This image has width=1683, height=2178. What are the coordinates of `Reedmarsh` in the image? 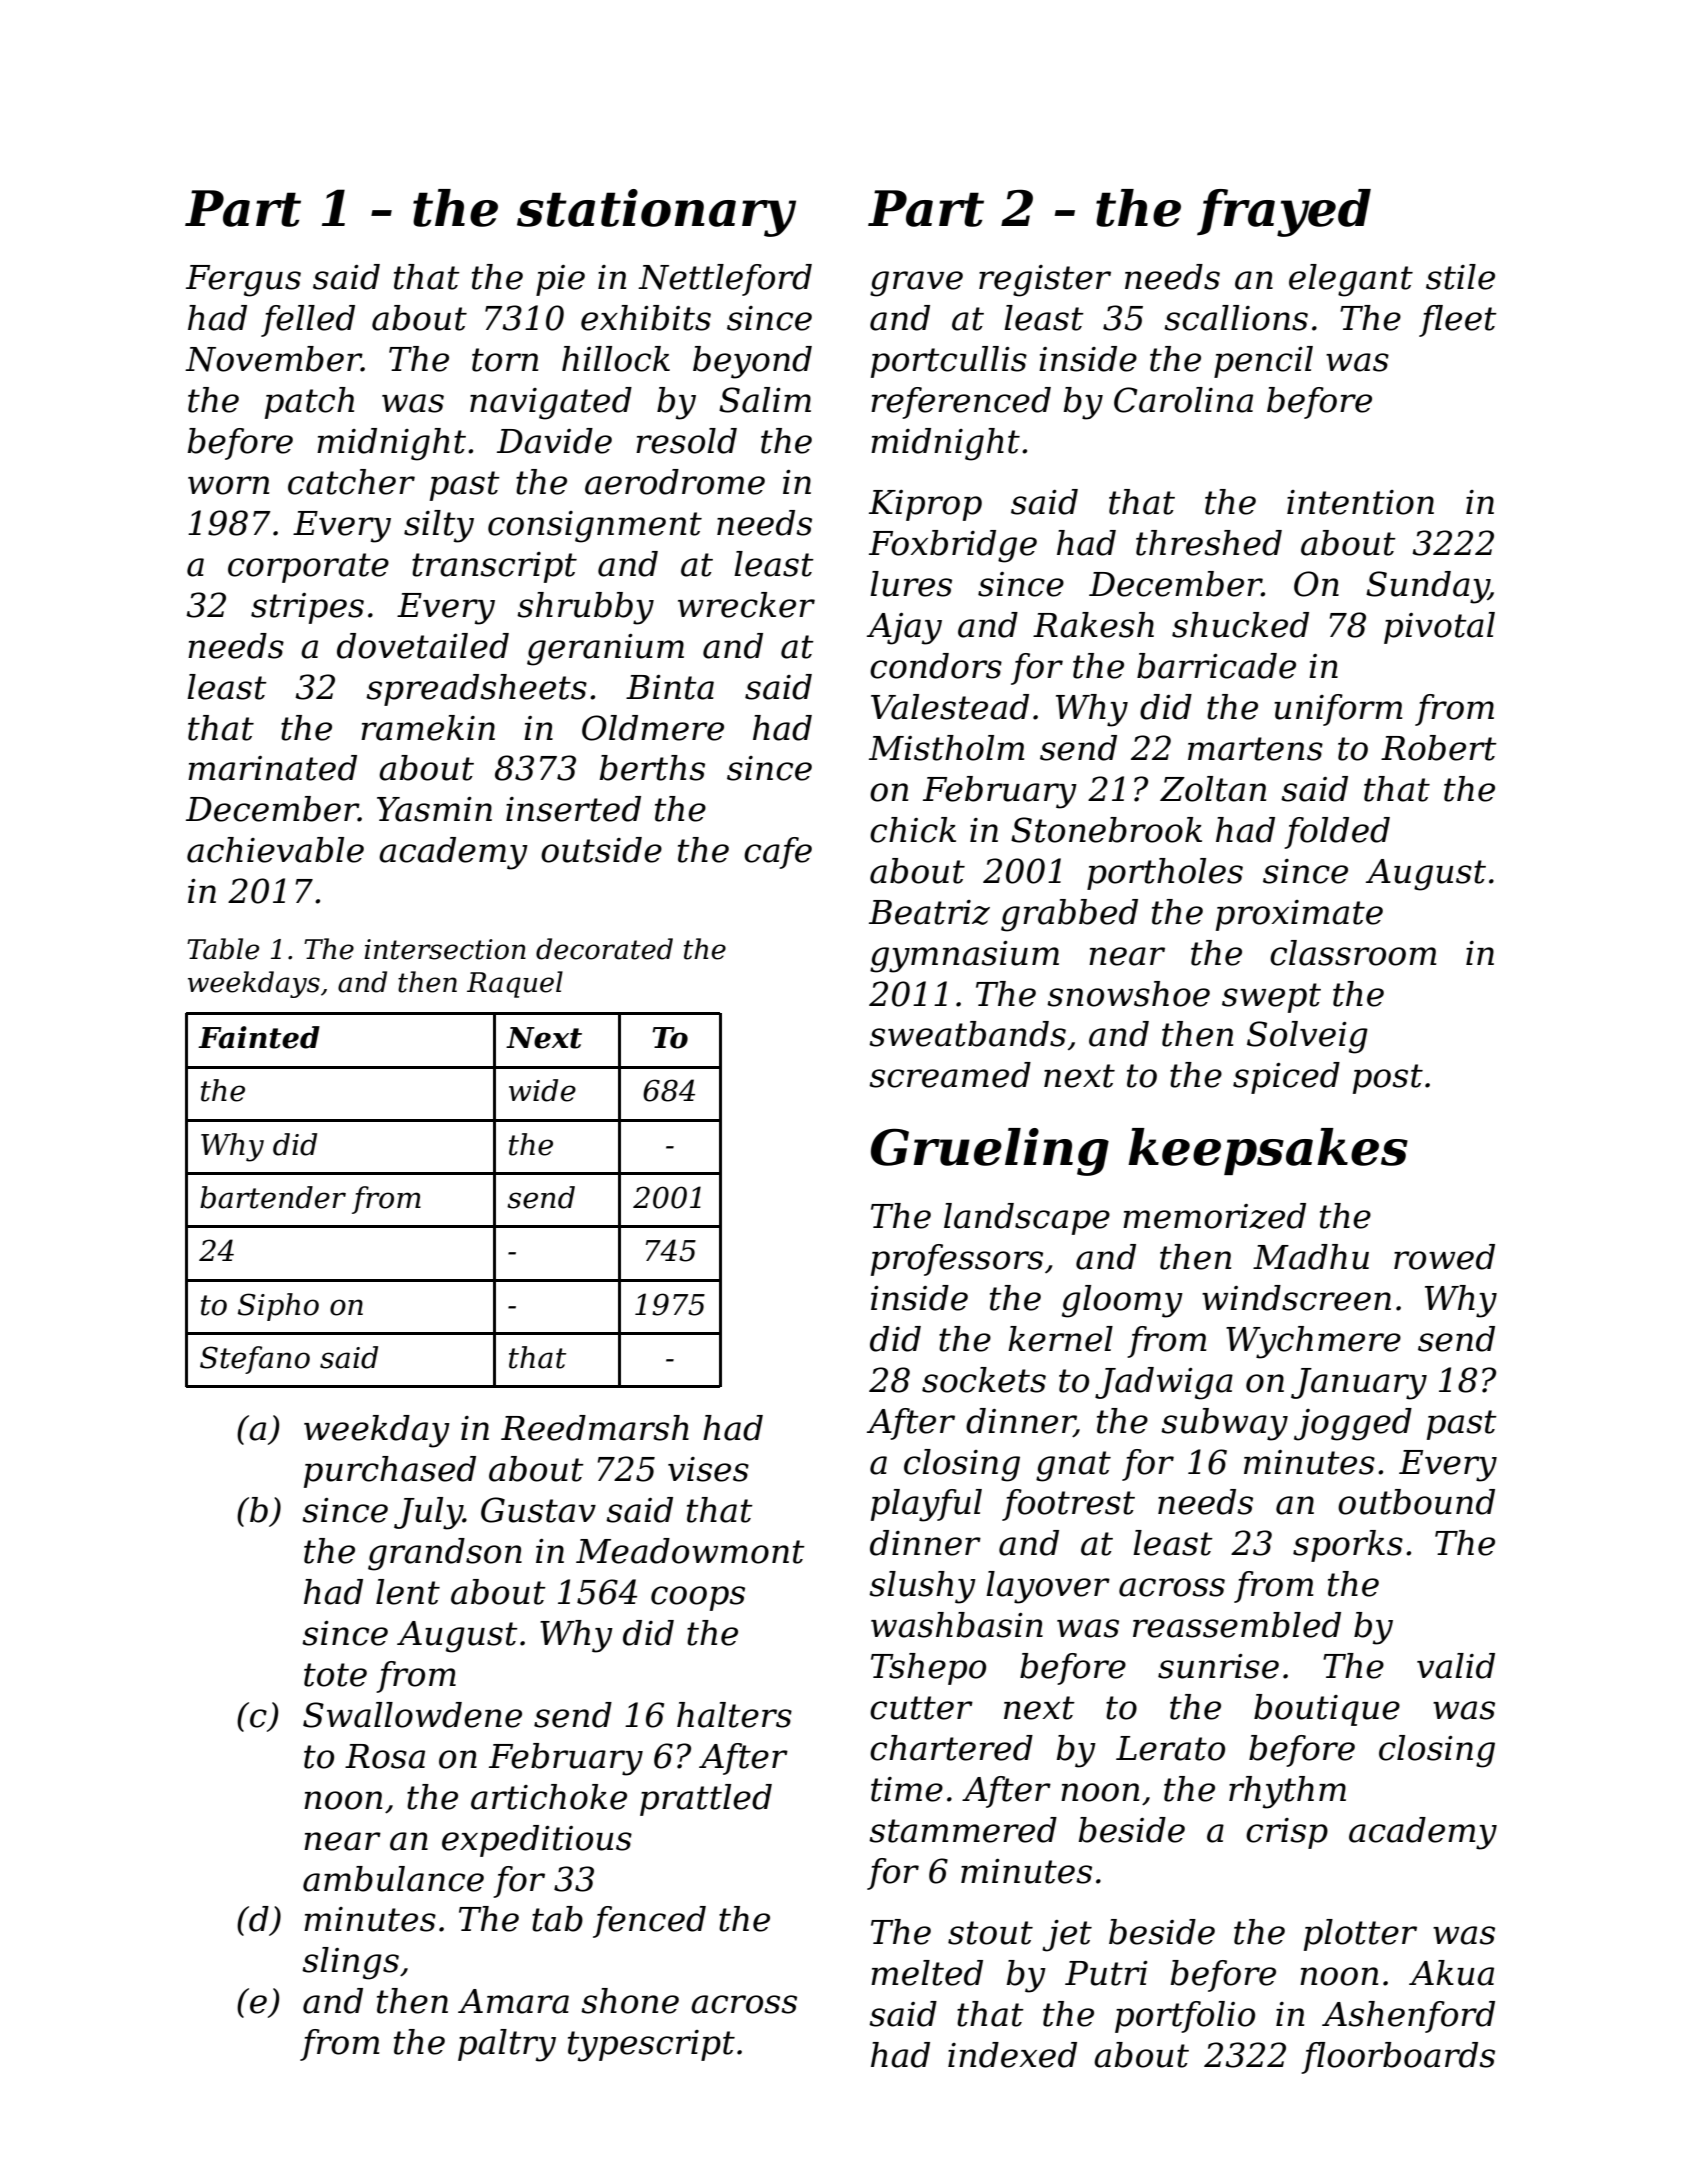 It's located at (595, 1428).
